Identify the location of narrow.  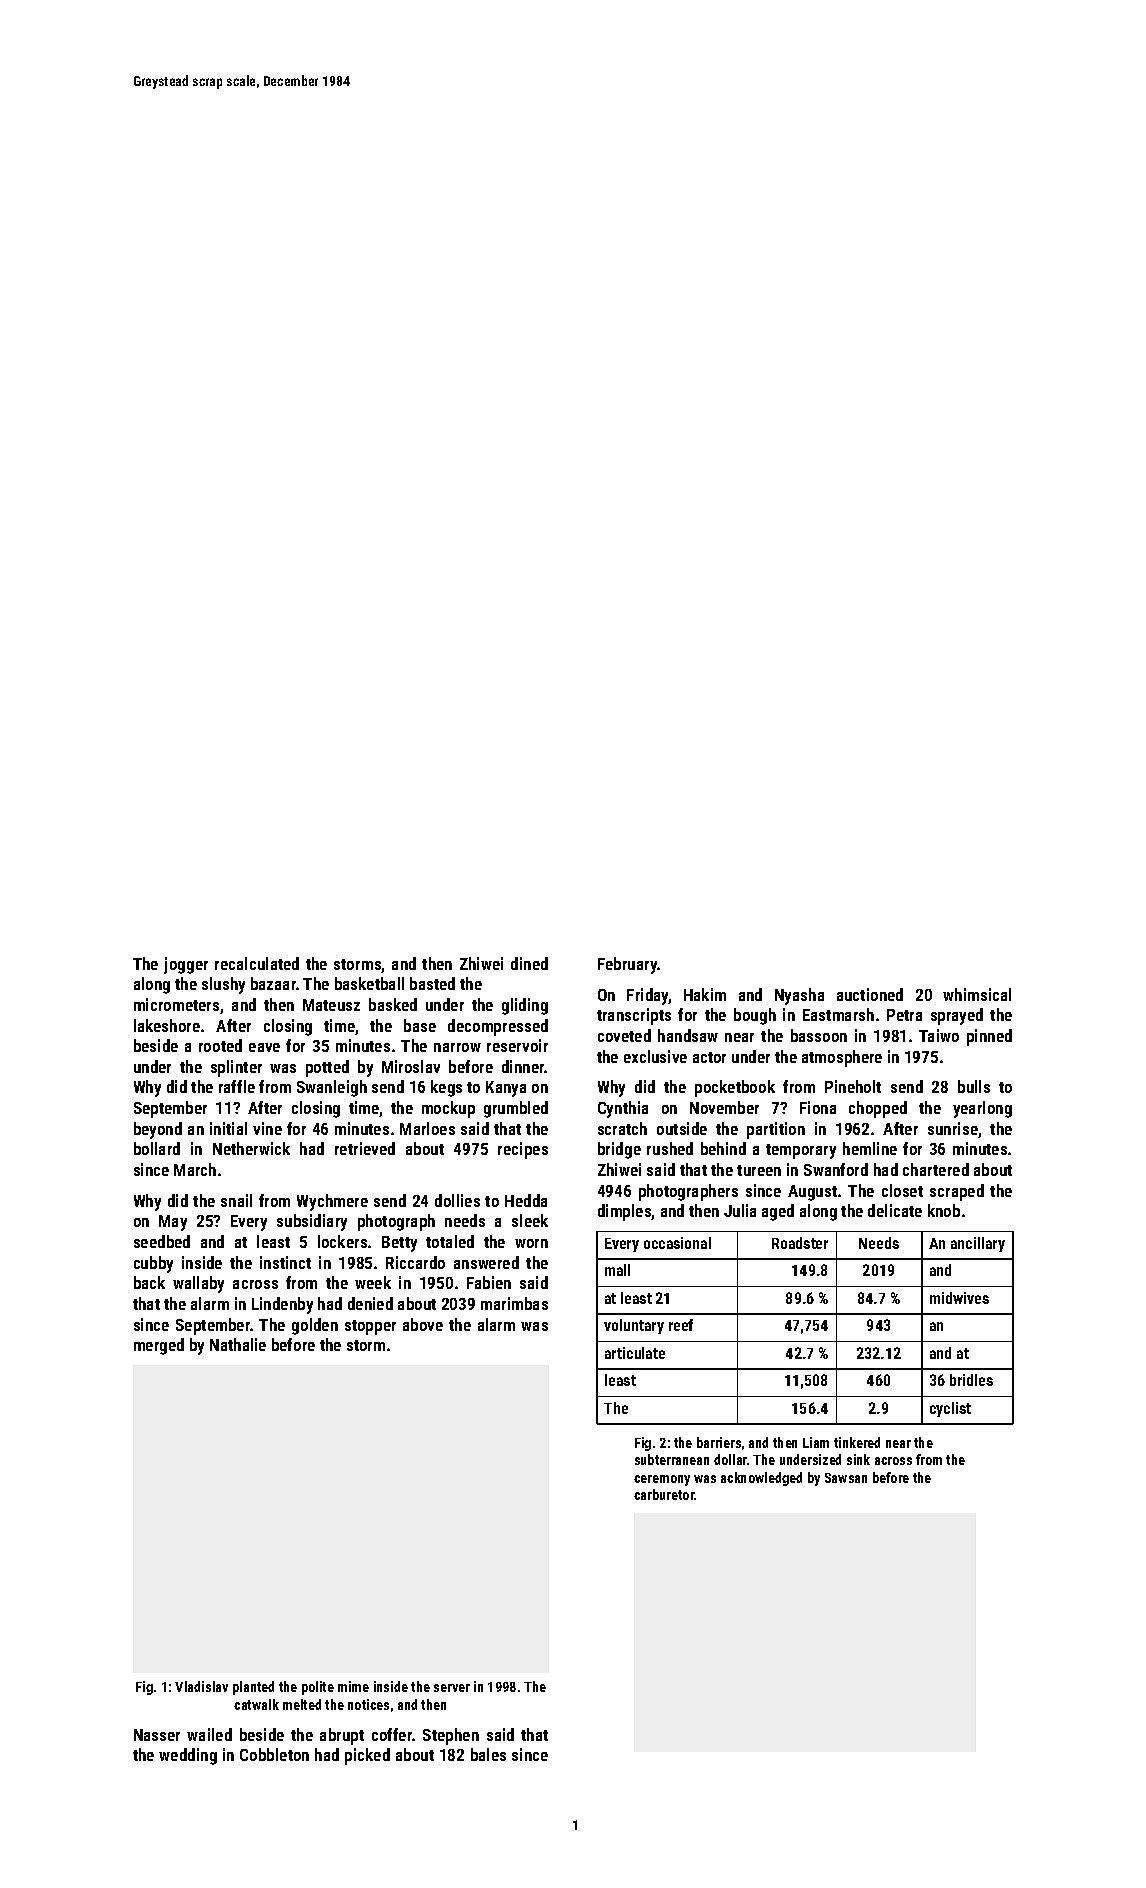
(457, 1047).
